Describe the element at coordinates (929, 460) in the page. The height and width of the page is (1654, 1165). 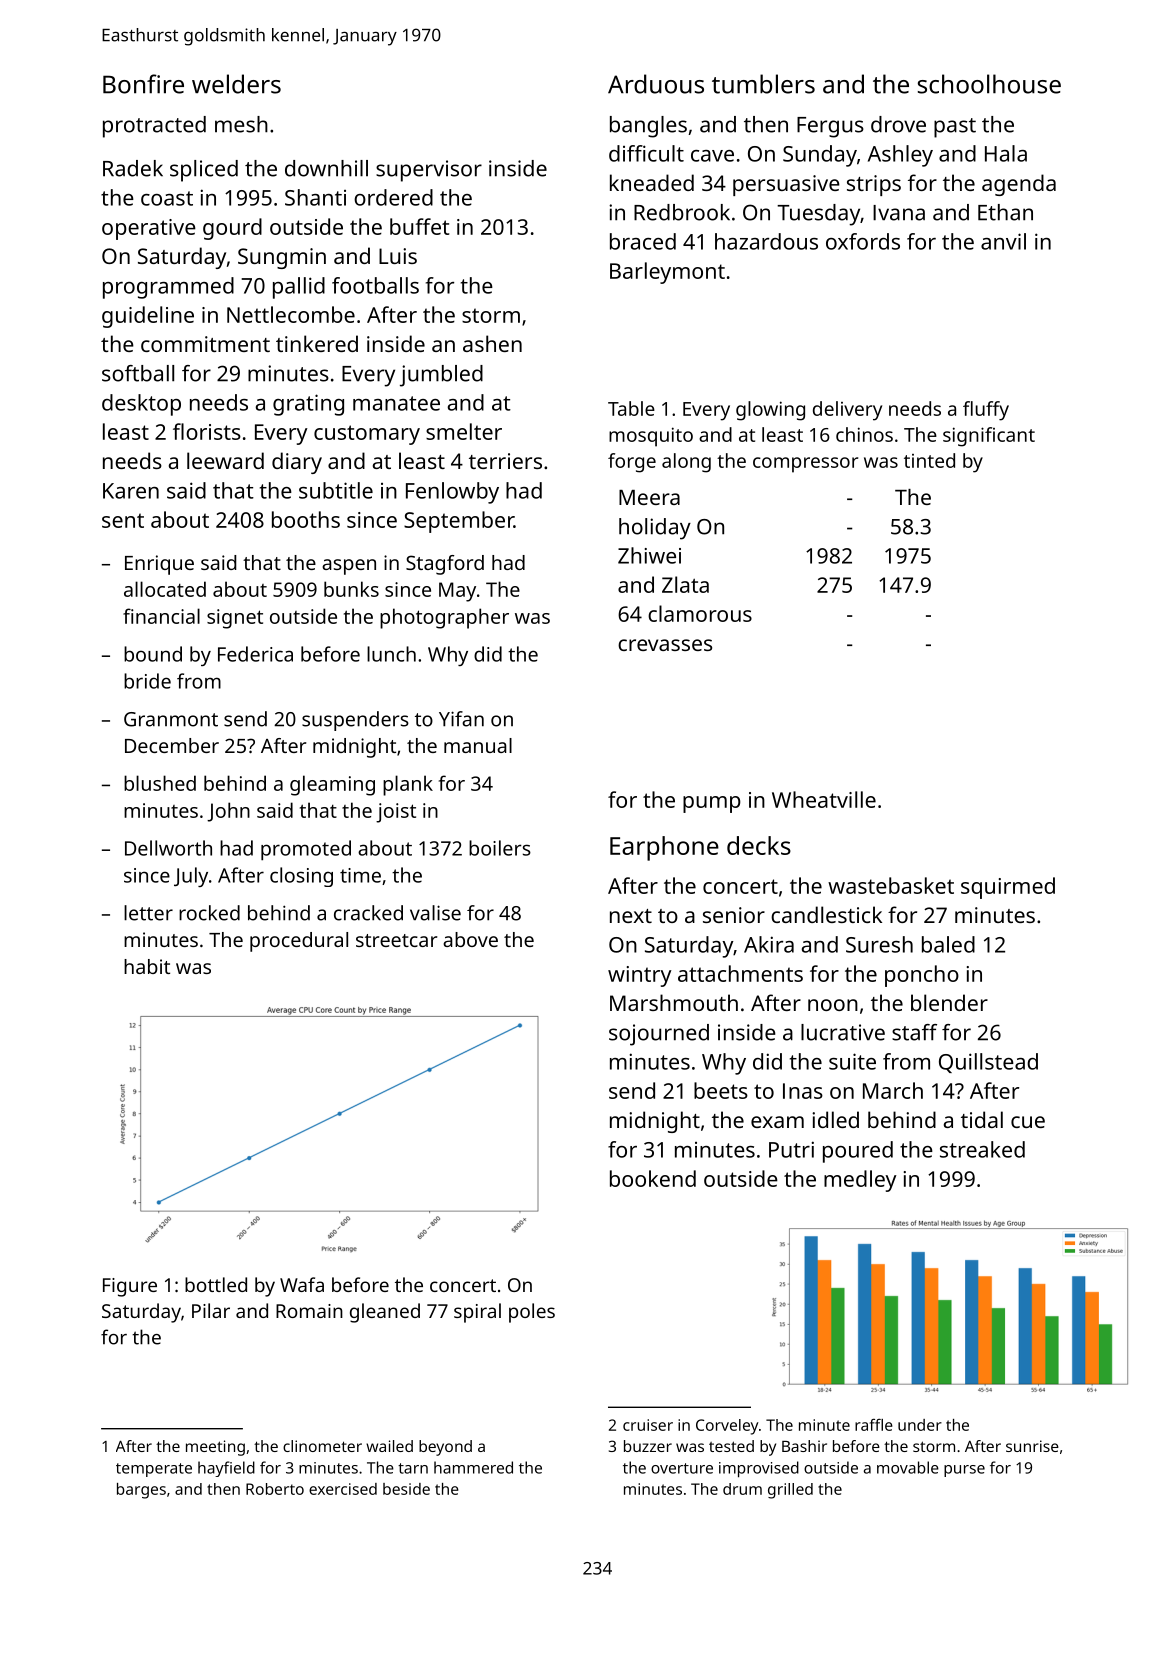
I see `tinted` at that location.
